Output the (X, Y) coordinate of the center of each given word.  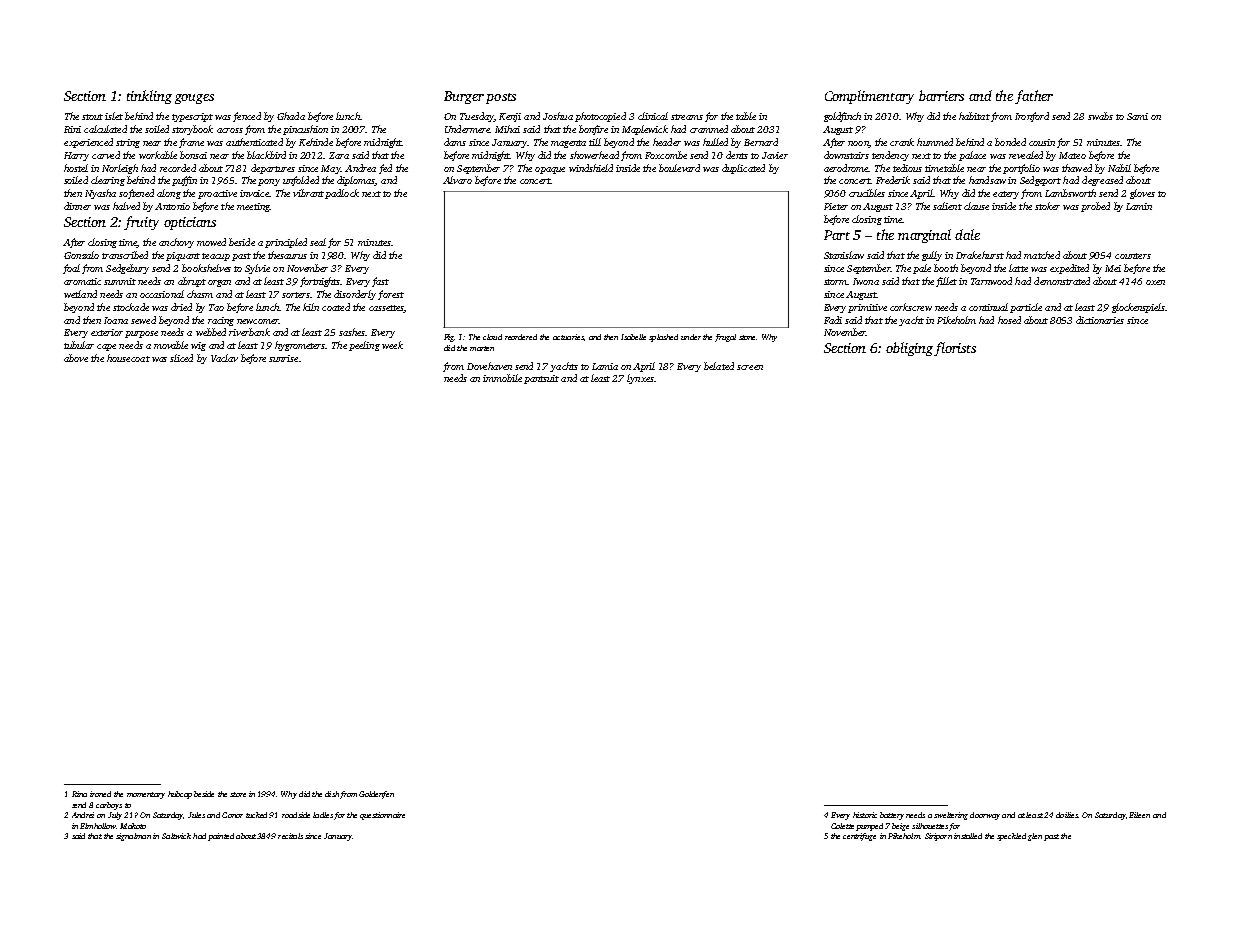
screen (750, 367)
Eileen (1139, 815)
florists (955, 349)
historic (865, 815)
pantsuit (541, 379)
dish (332, 794)
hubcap (180, 795)
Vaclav (224, 358)
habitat (974, 116)
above (76, 358)
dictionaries (1100, 320)
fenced (247, 117)
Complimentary (869, 97)
